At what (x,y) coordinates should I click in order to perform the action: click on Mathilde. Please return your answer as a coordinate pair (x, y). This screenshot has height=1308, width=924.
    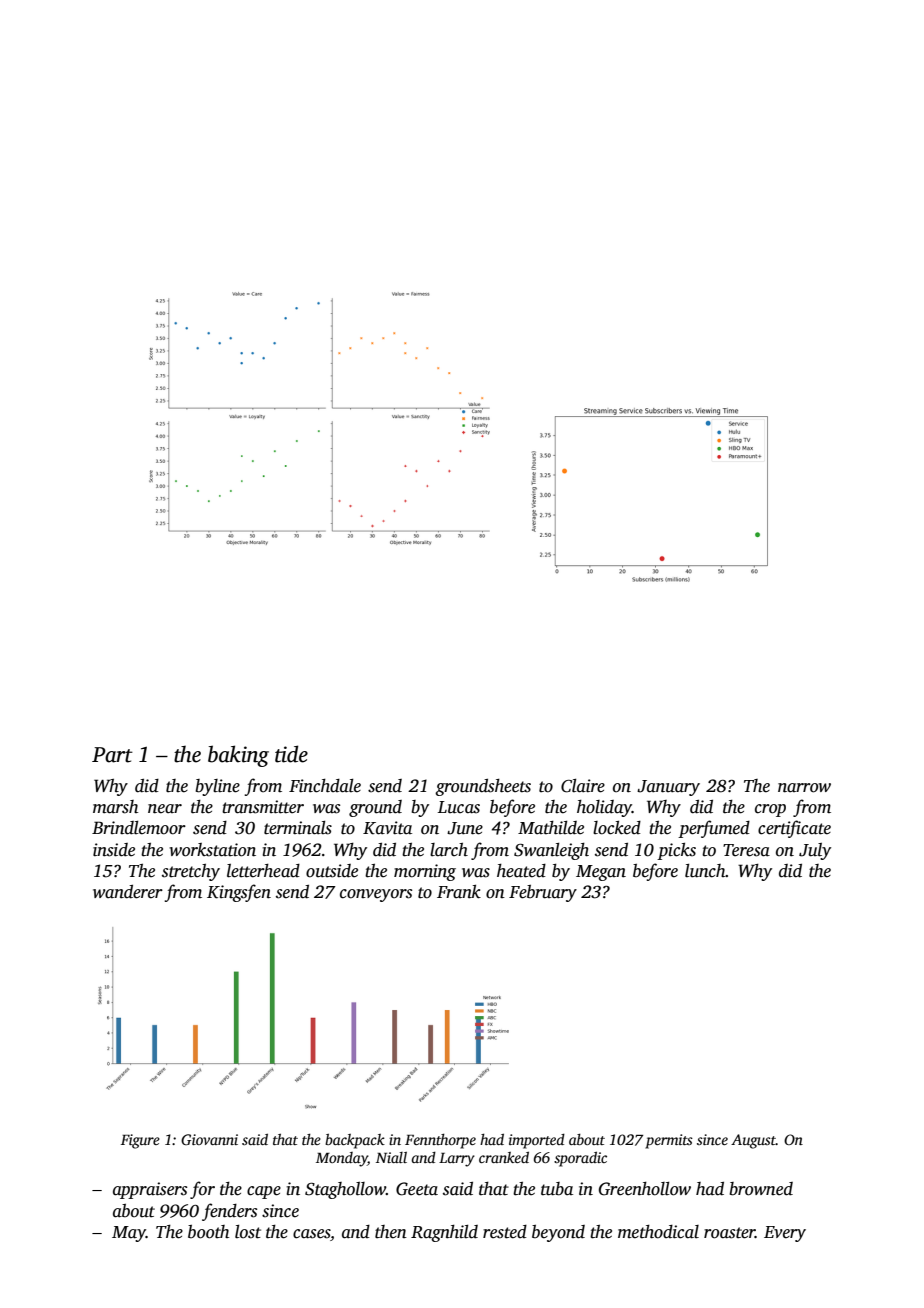
    Looking at the image, I should click on (551, 828).
